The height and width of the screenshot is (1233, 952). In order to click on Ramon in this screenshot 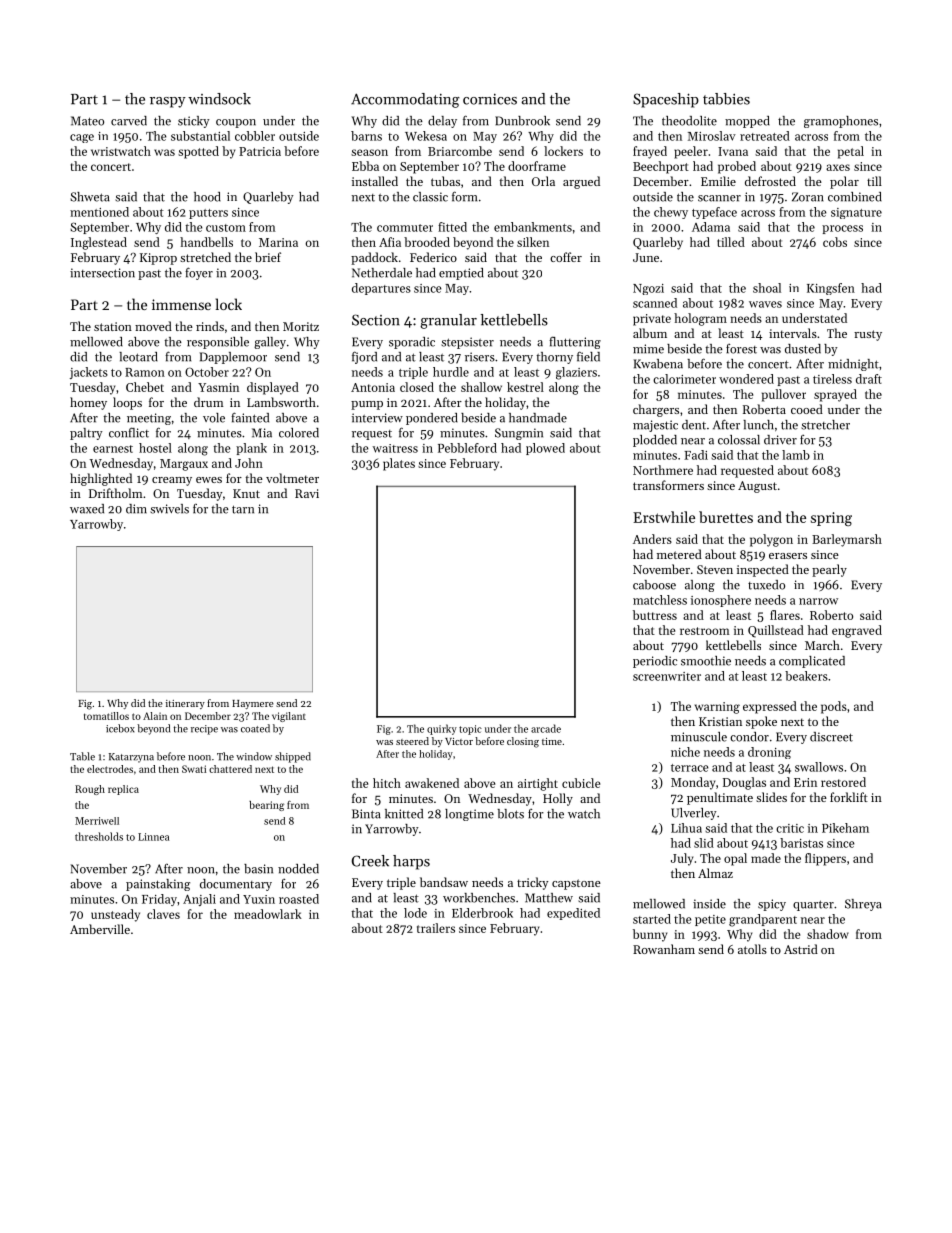, I will do `click(145, 372)`.
